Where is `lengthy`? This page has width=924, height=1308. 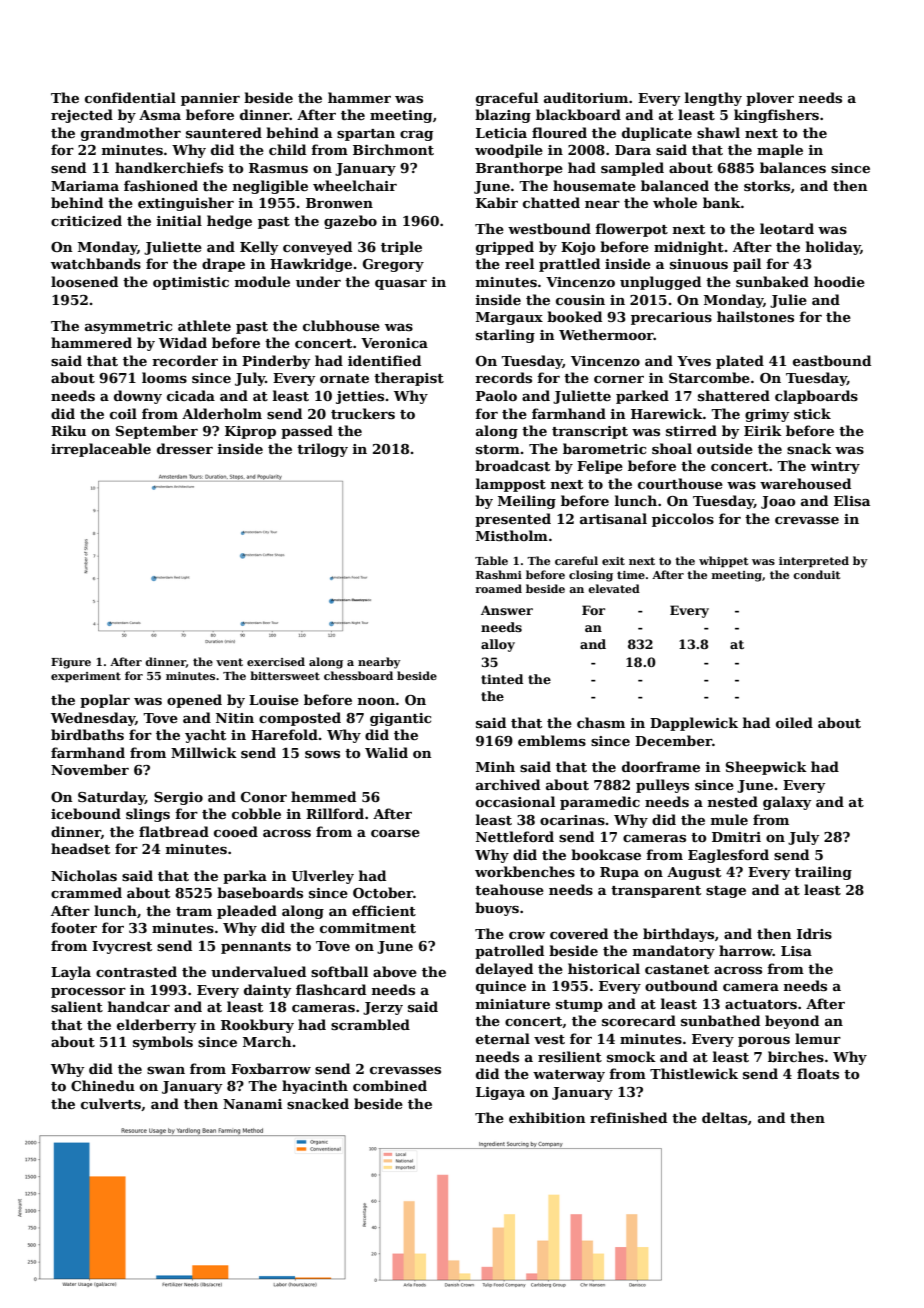
lengthy is located at coordinates (713, 99).
